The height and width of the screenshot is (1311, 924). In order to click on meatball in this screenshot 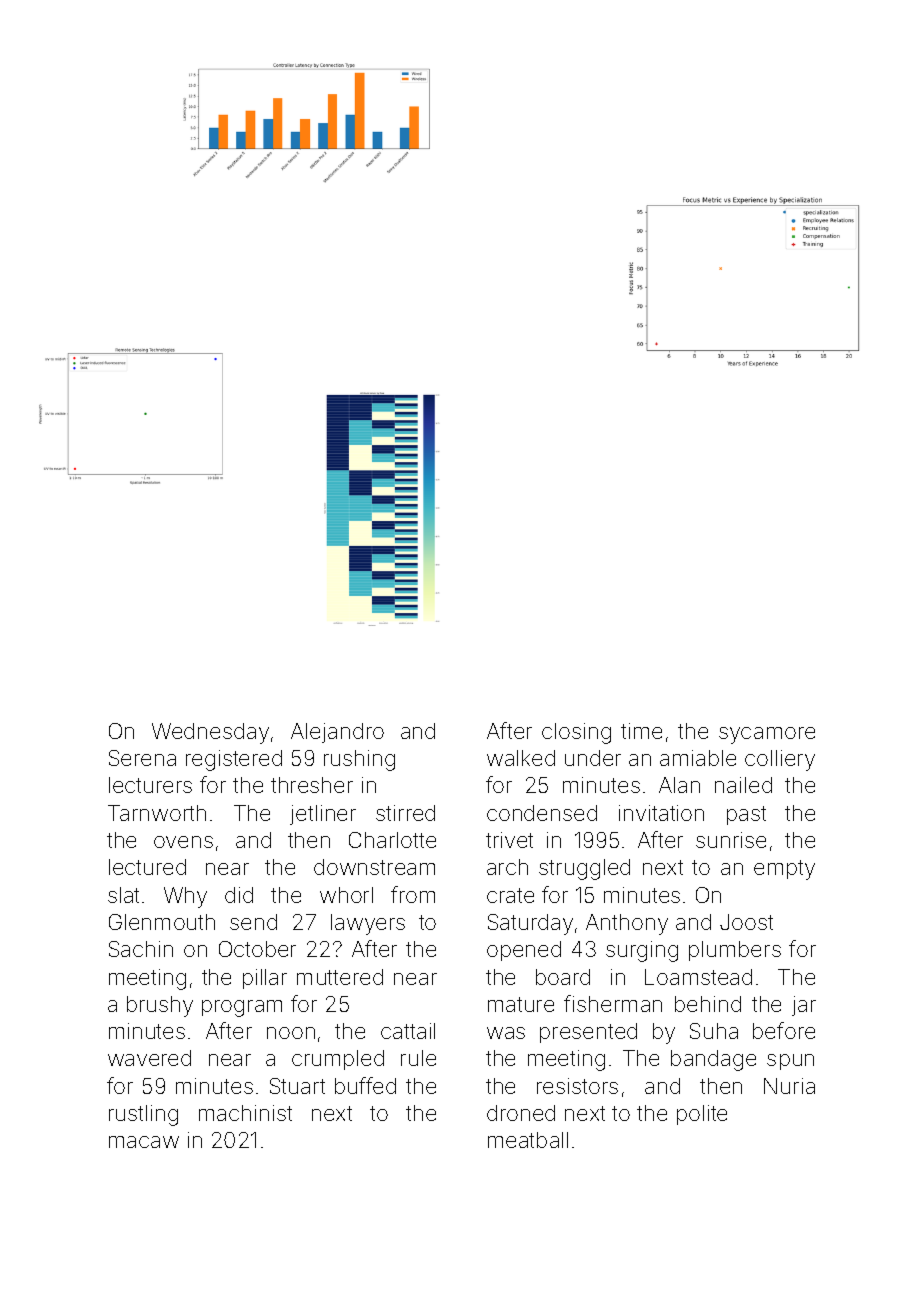, I will do `click(528, 1140)`.
